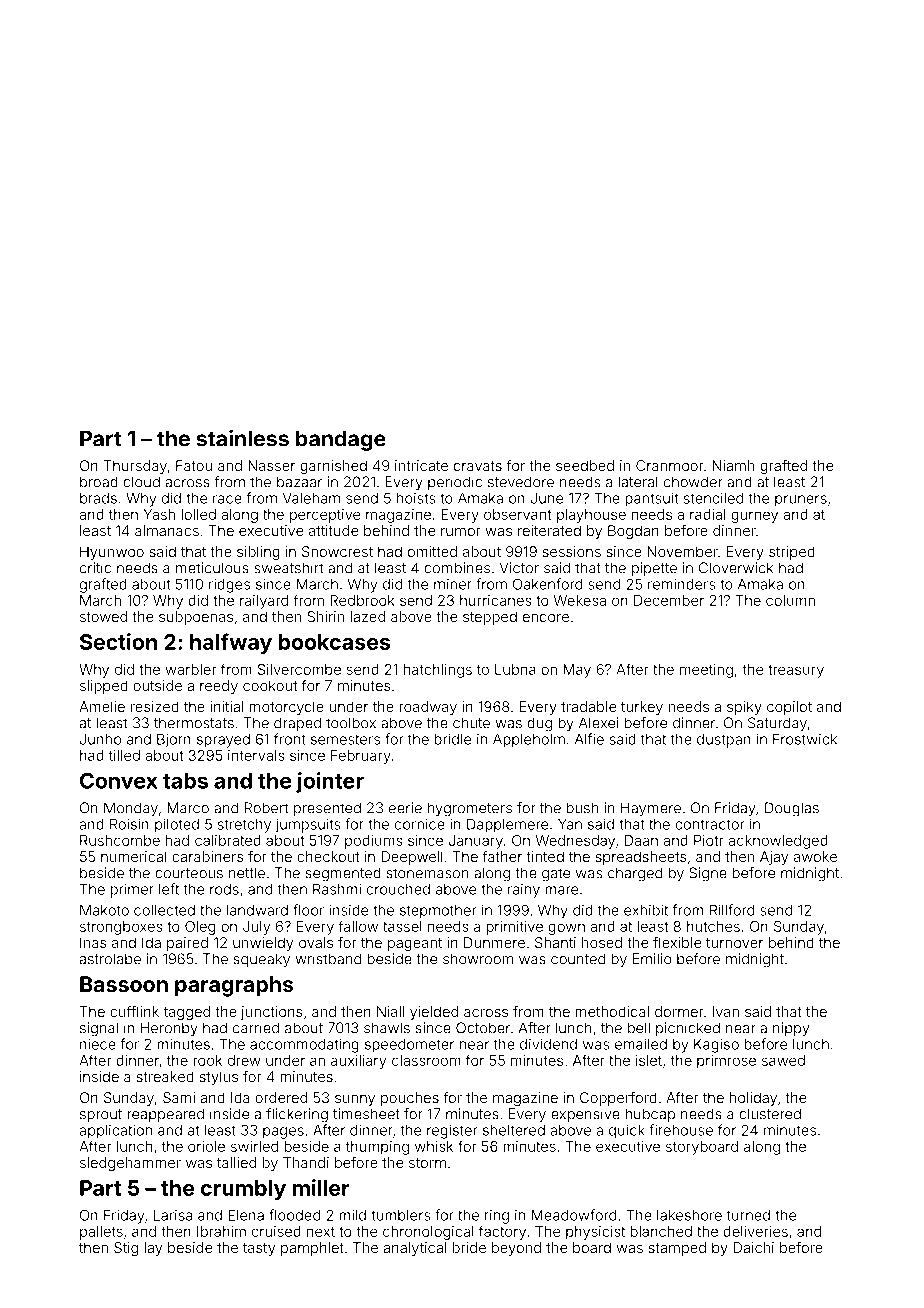 Image resolution: width=924 pixels, height=1308 pixels. I want to click on Meadowford, so click(574, 1215).
